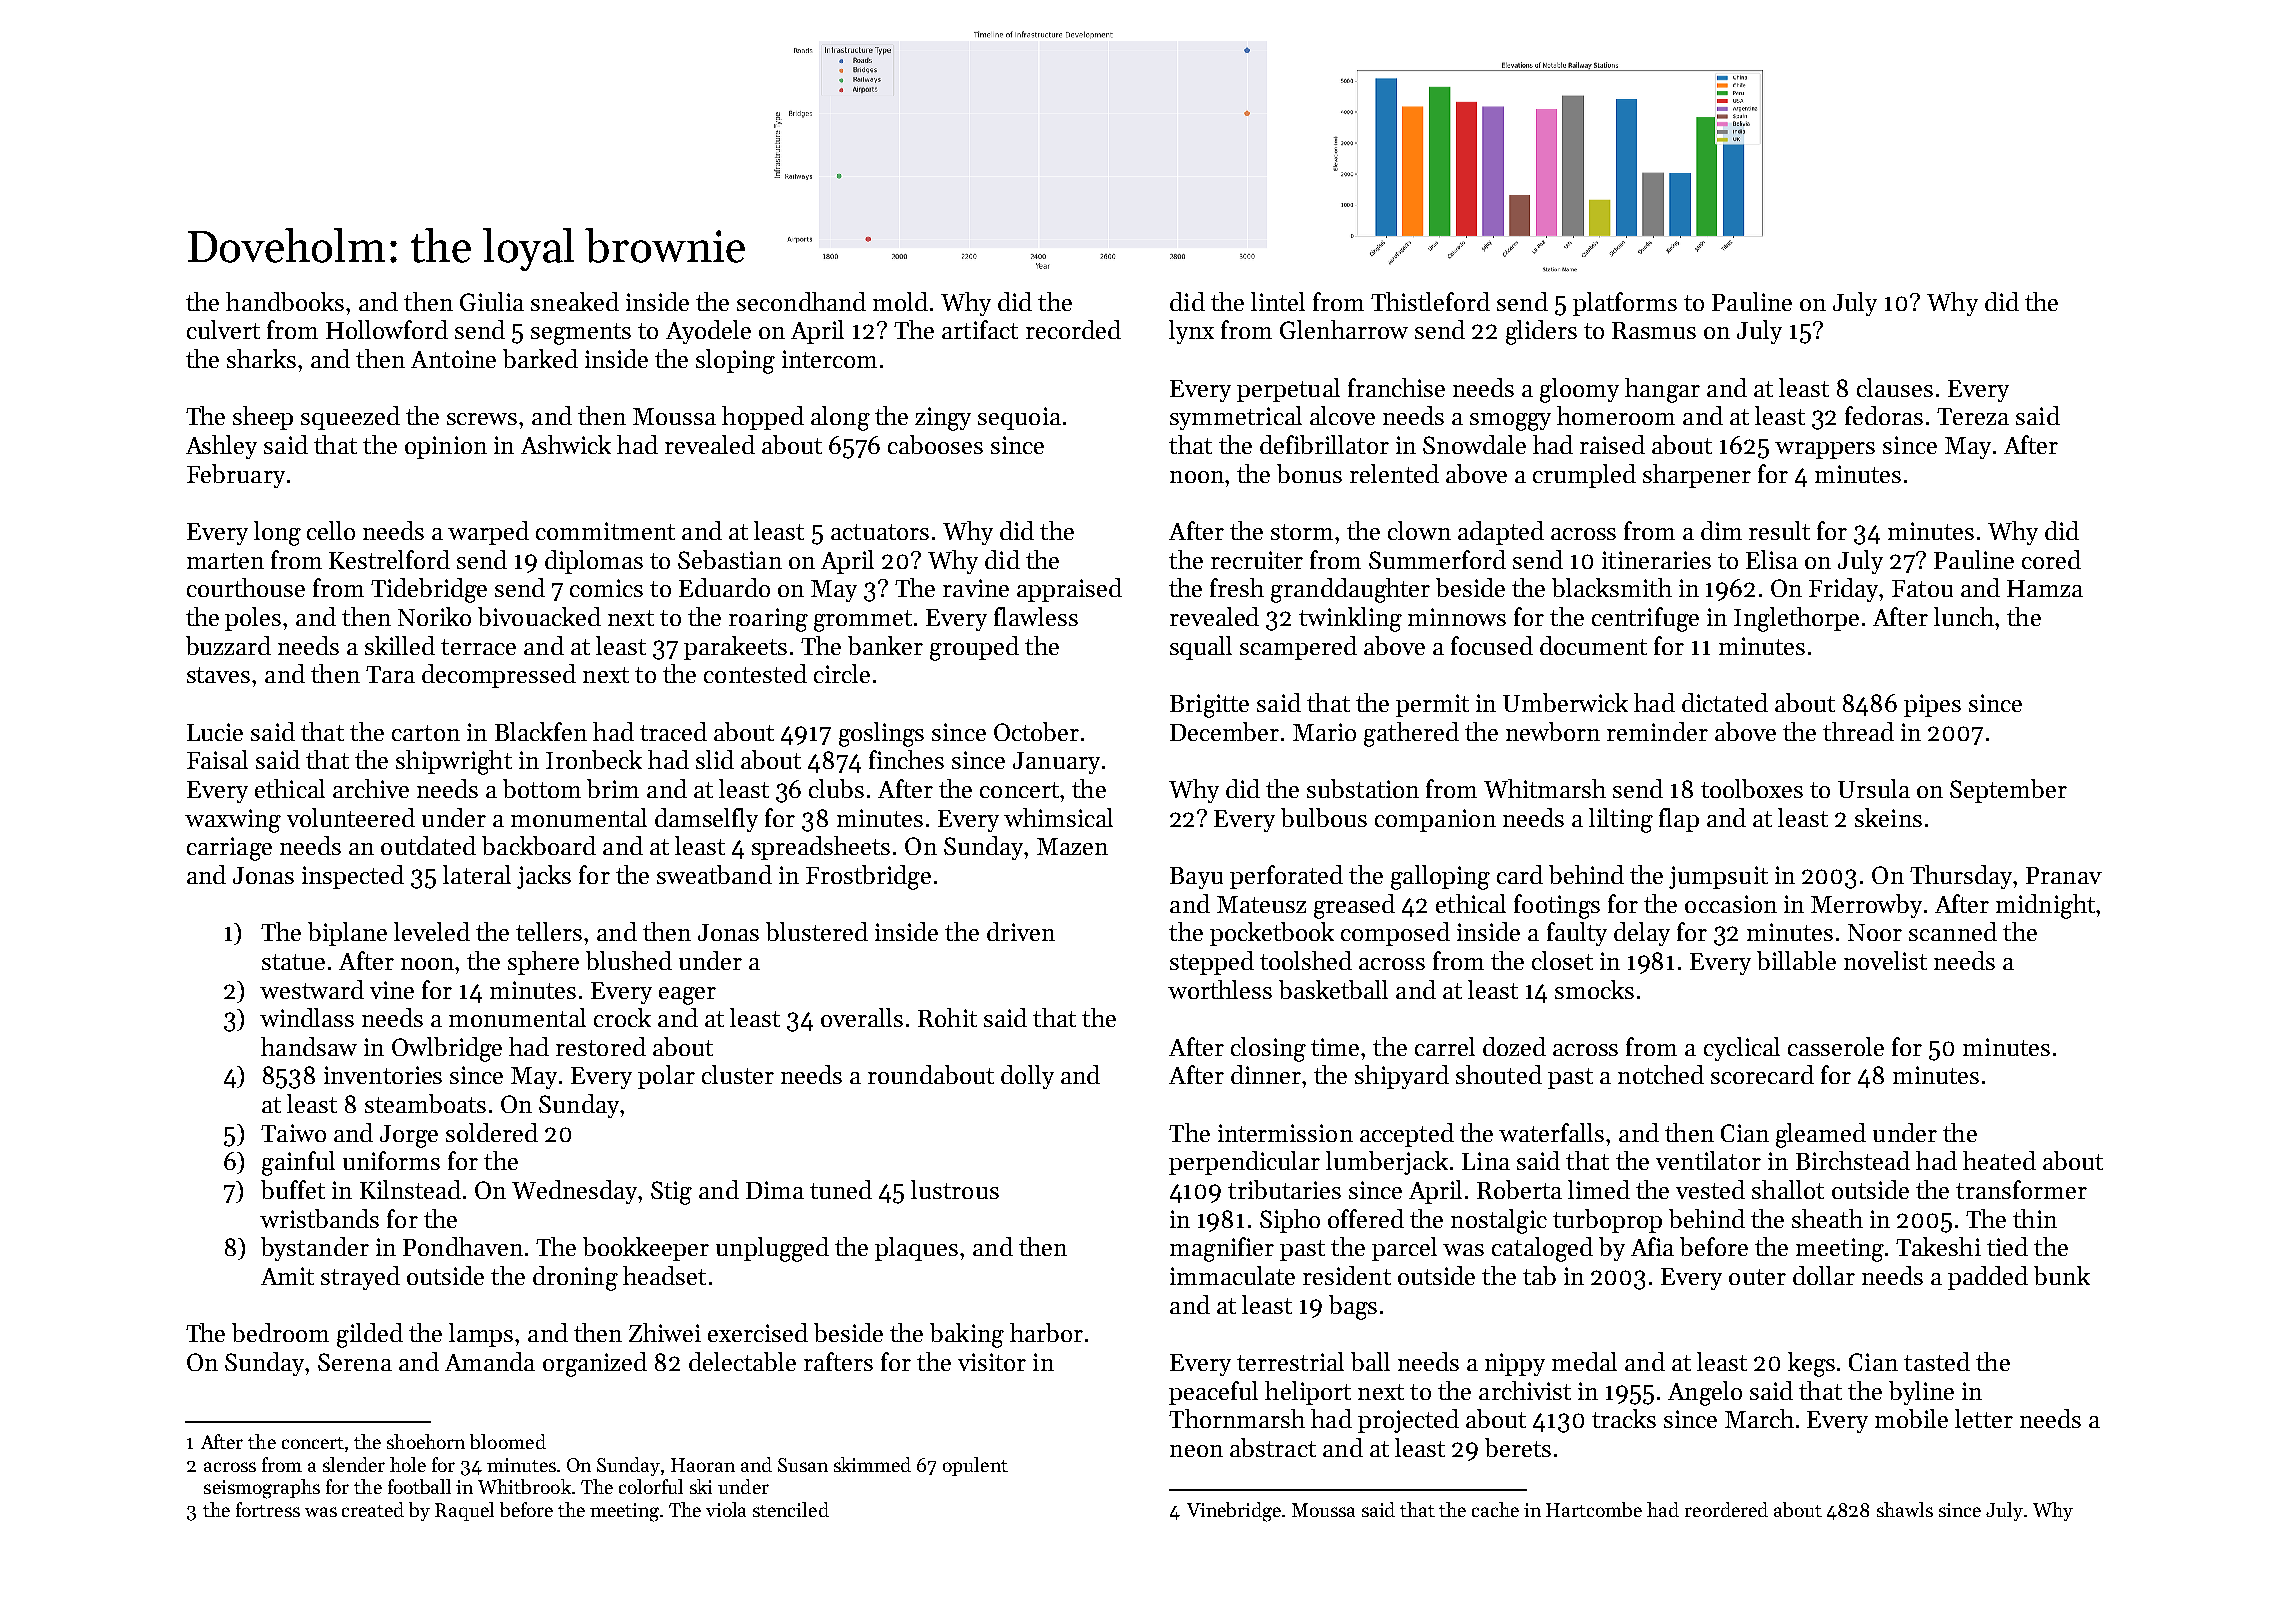  Describe the element at coordinates (1984, 1418) in the image. I see `letter` at that location.
